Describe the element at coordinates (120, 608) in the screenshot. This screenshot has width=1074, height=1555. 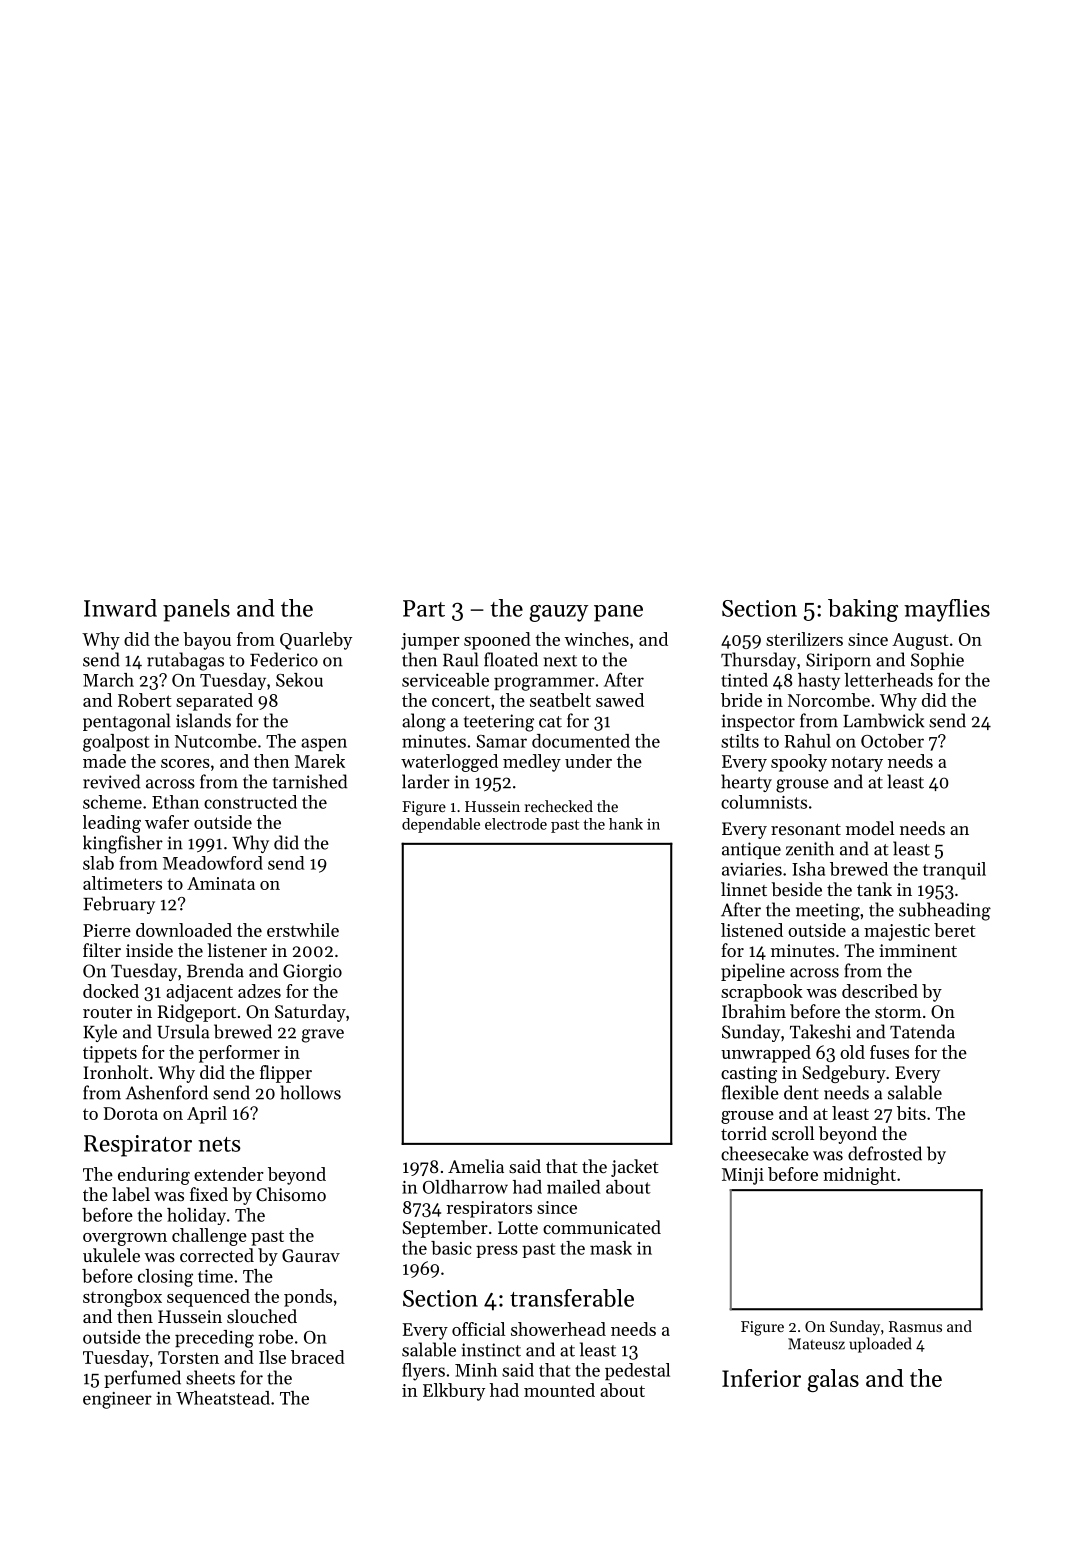
I see `Inward` at that location.
